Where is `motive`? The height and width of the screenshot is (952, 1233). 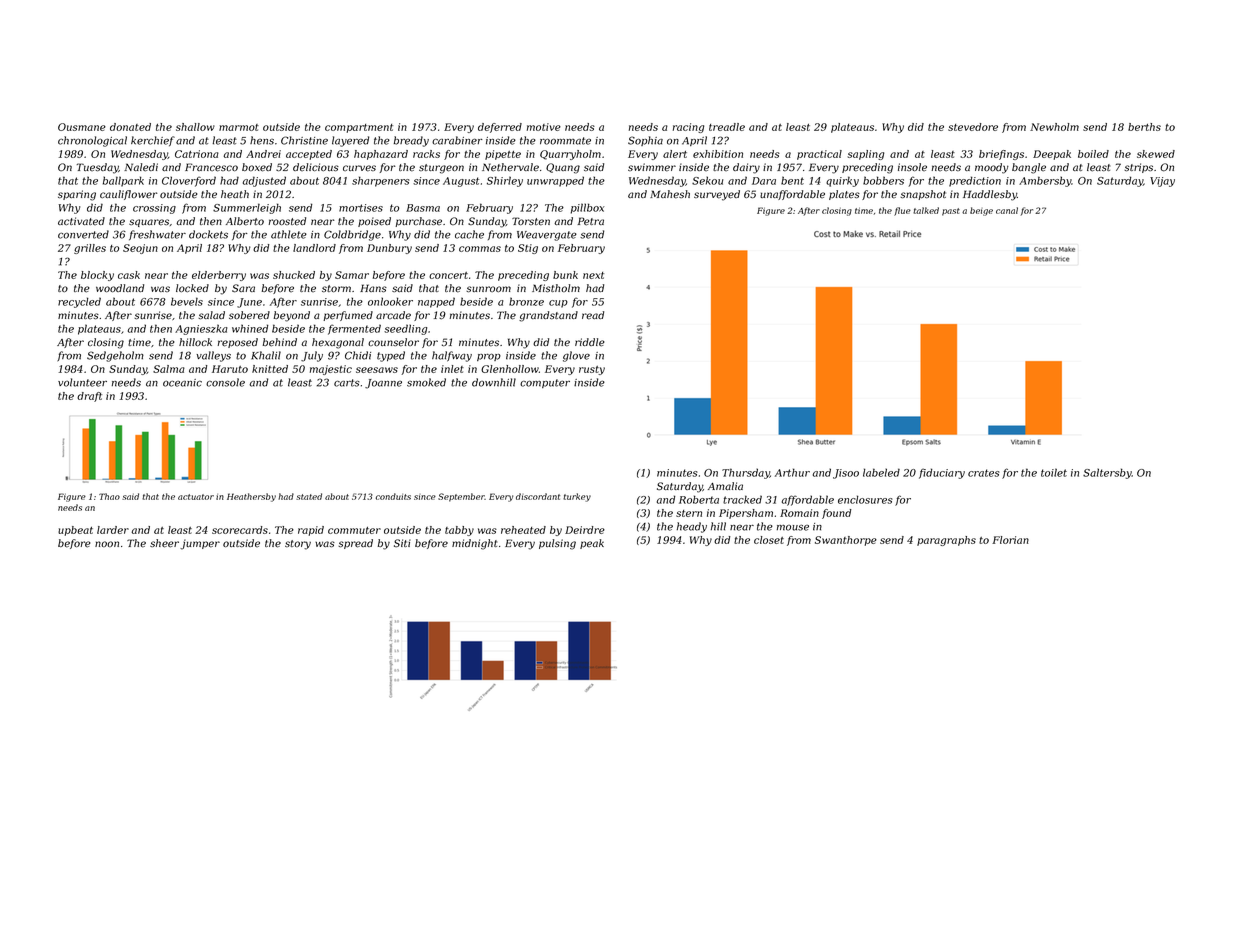
motive is located at coordinates (544, 127).
